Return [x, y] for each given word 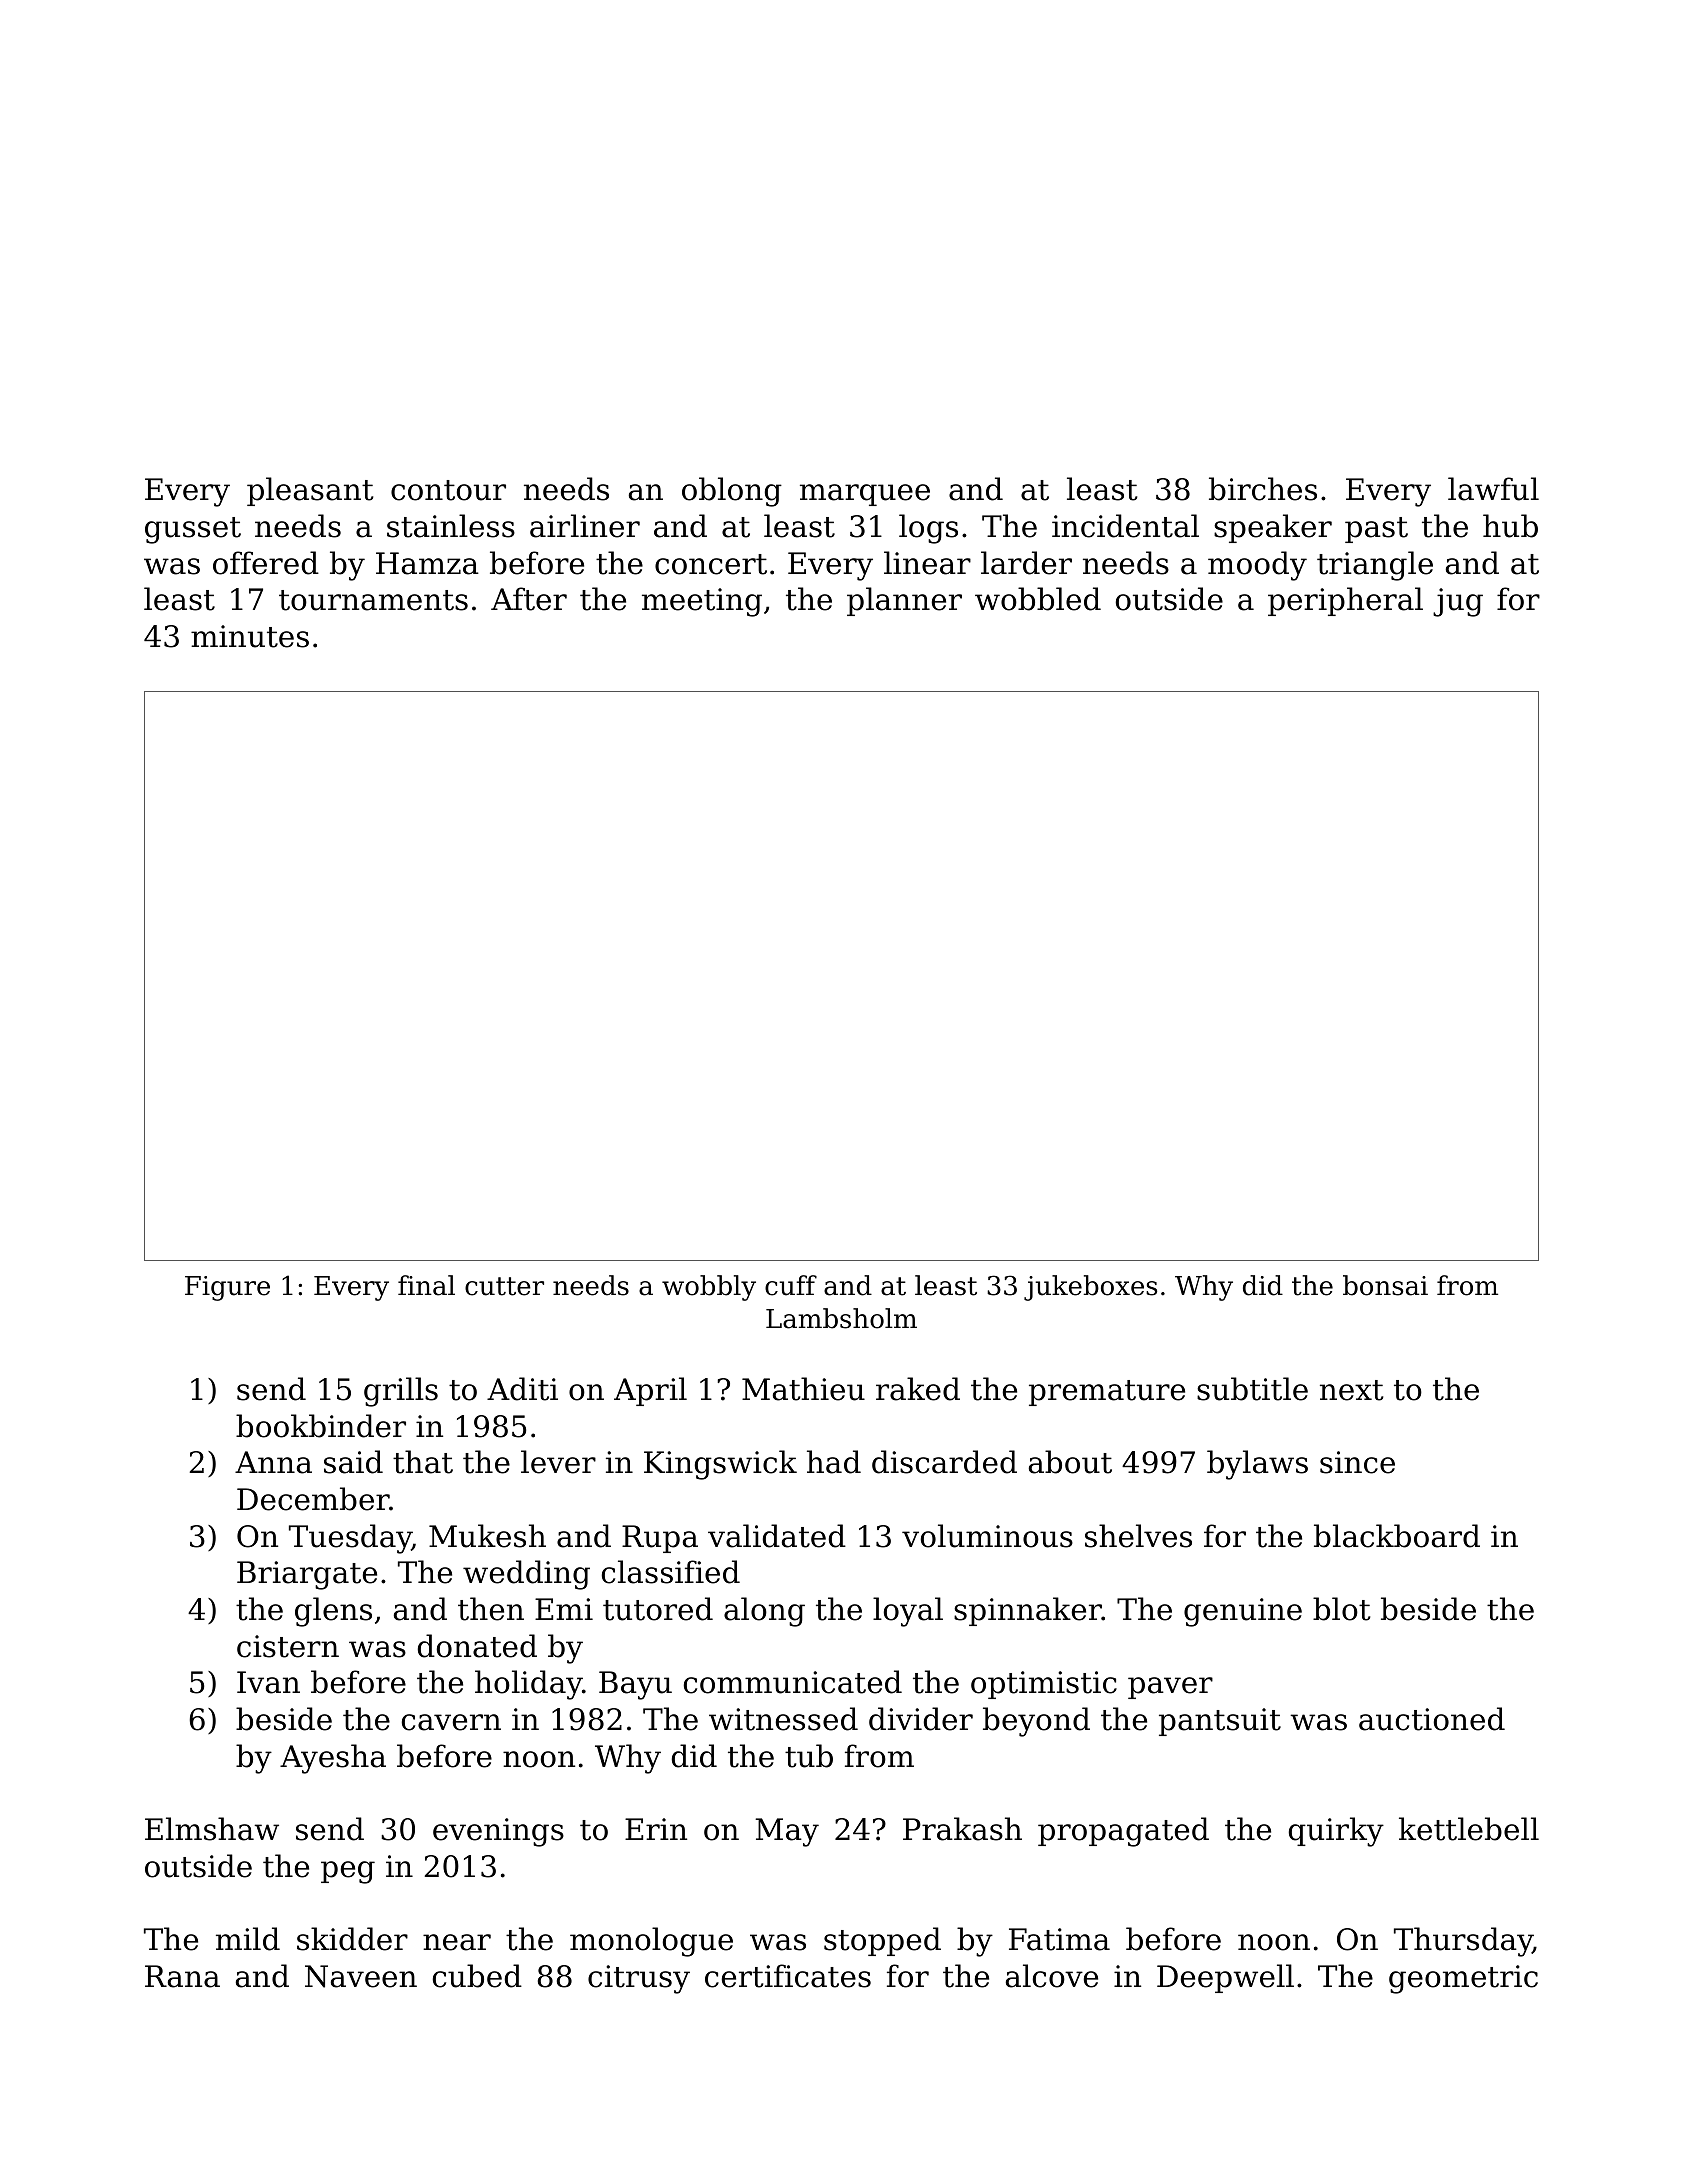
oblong [732, 492]
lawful [1493, 489]
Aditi [522, 1389]
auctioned [1432, 1719]
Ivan [268, 1682]
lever [558, 1462]
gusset [193, 530]
